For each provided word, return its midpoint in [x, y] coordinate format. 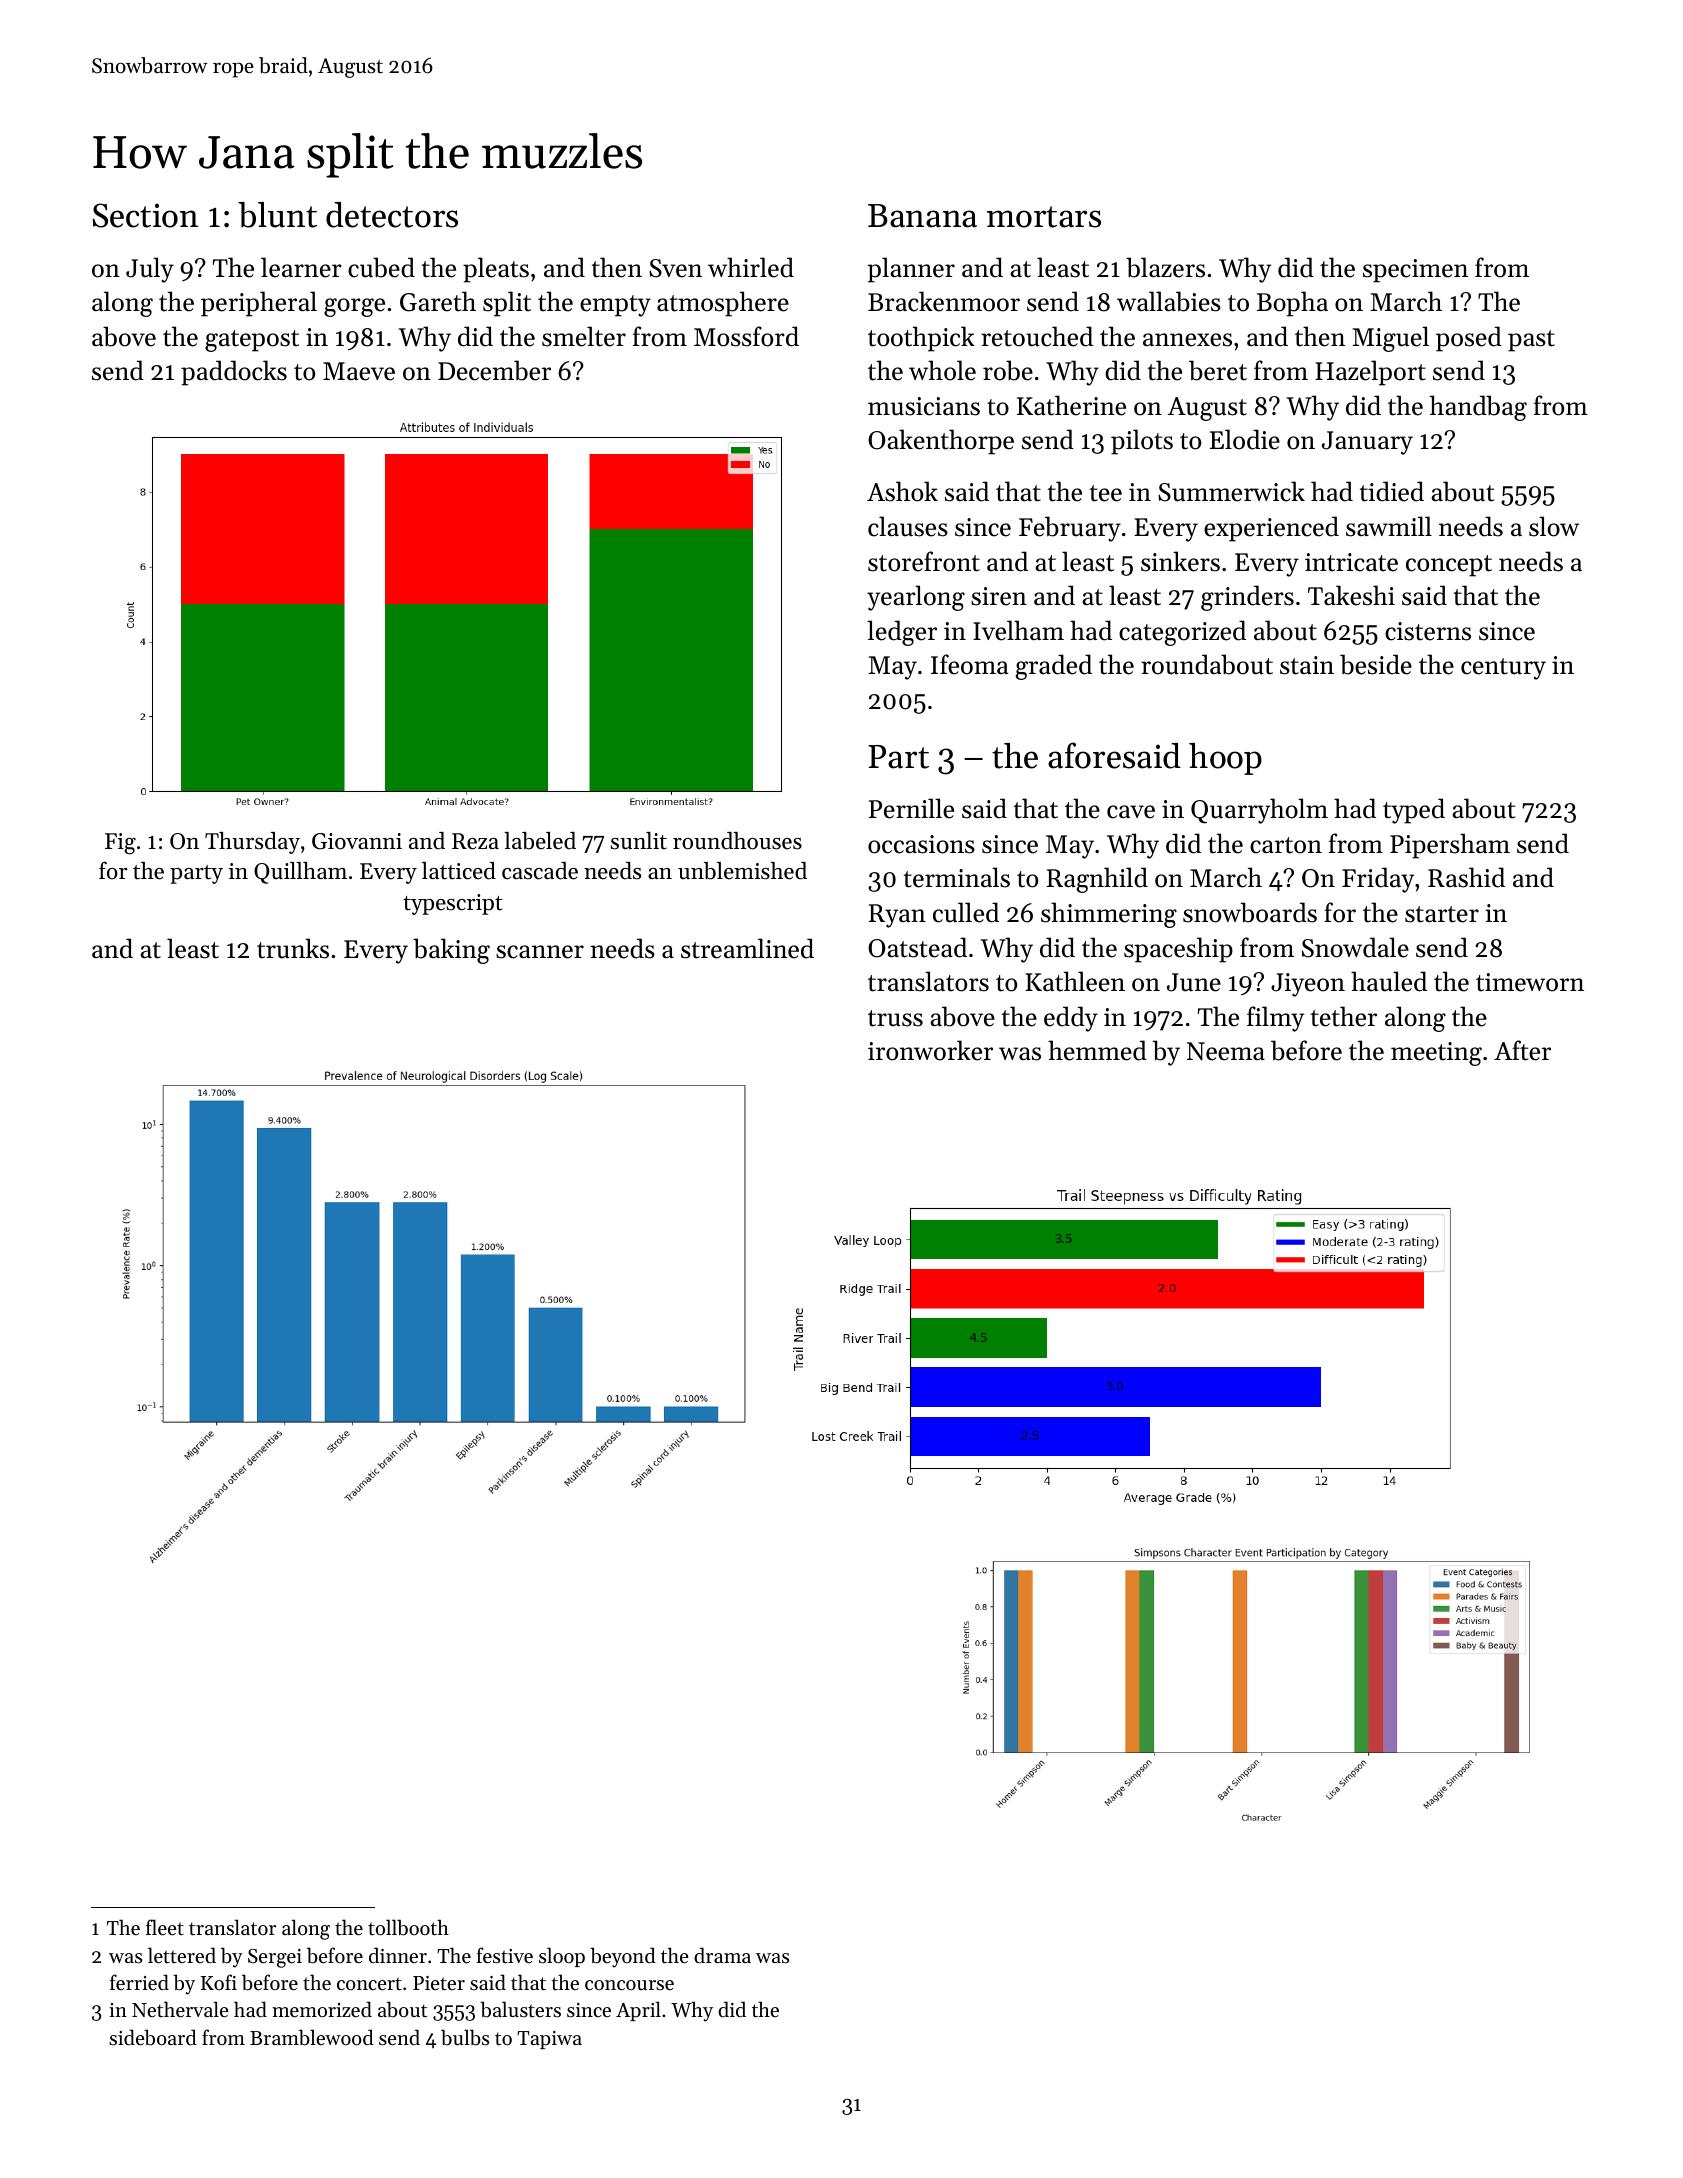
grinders [1247, 598]
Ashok [902, 491]
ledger [902, 633]
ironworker [930, 1050]
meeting [1436, 1054]
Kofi [219, 1982]
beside [1376, 664]
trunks [293, 948]
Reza [475, 841]
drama [722, 1955]
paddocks [234, 373]
